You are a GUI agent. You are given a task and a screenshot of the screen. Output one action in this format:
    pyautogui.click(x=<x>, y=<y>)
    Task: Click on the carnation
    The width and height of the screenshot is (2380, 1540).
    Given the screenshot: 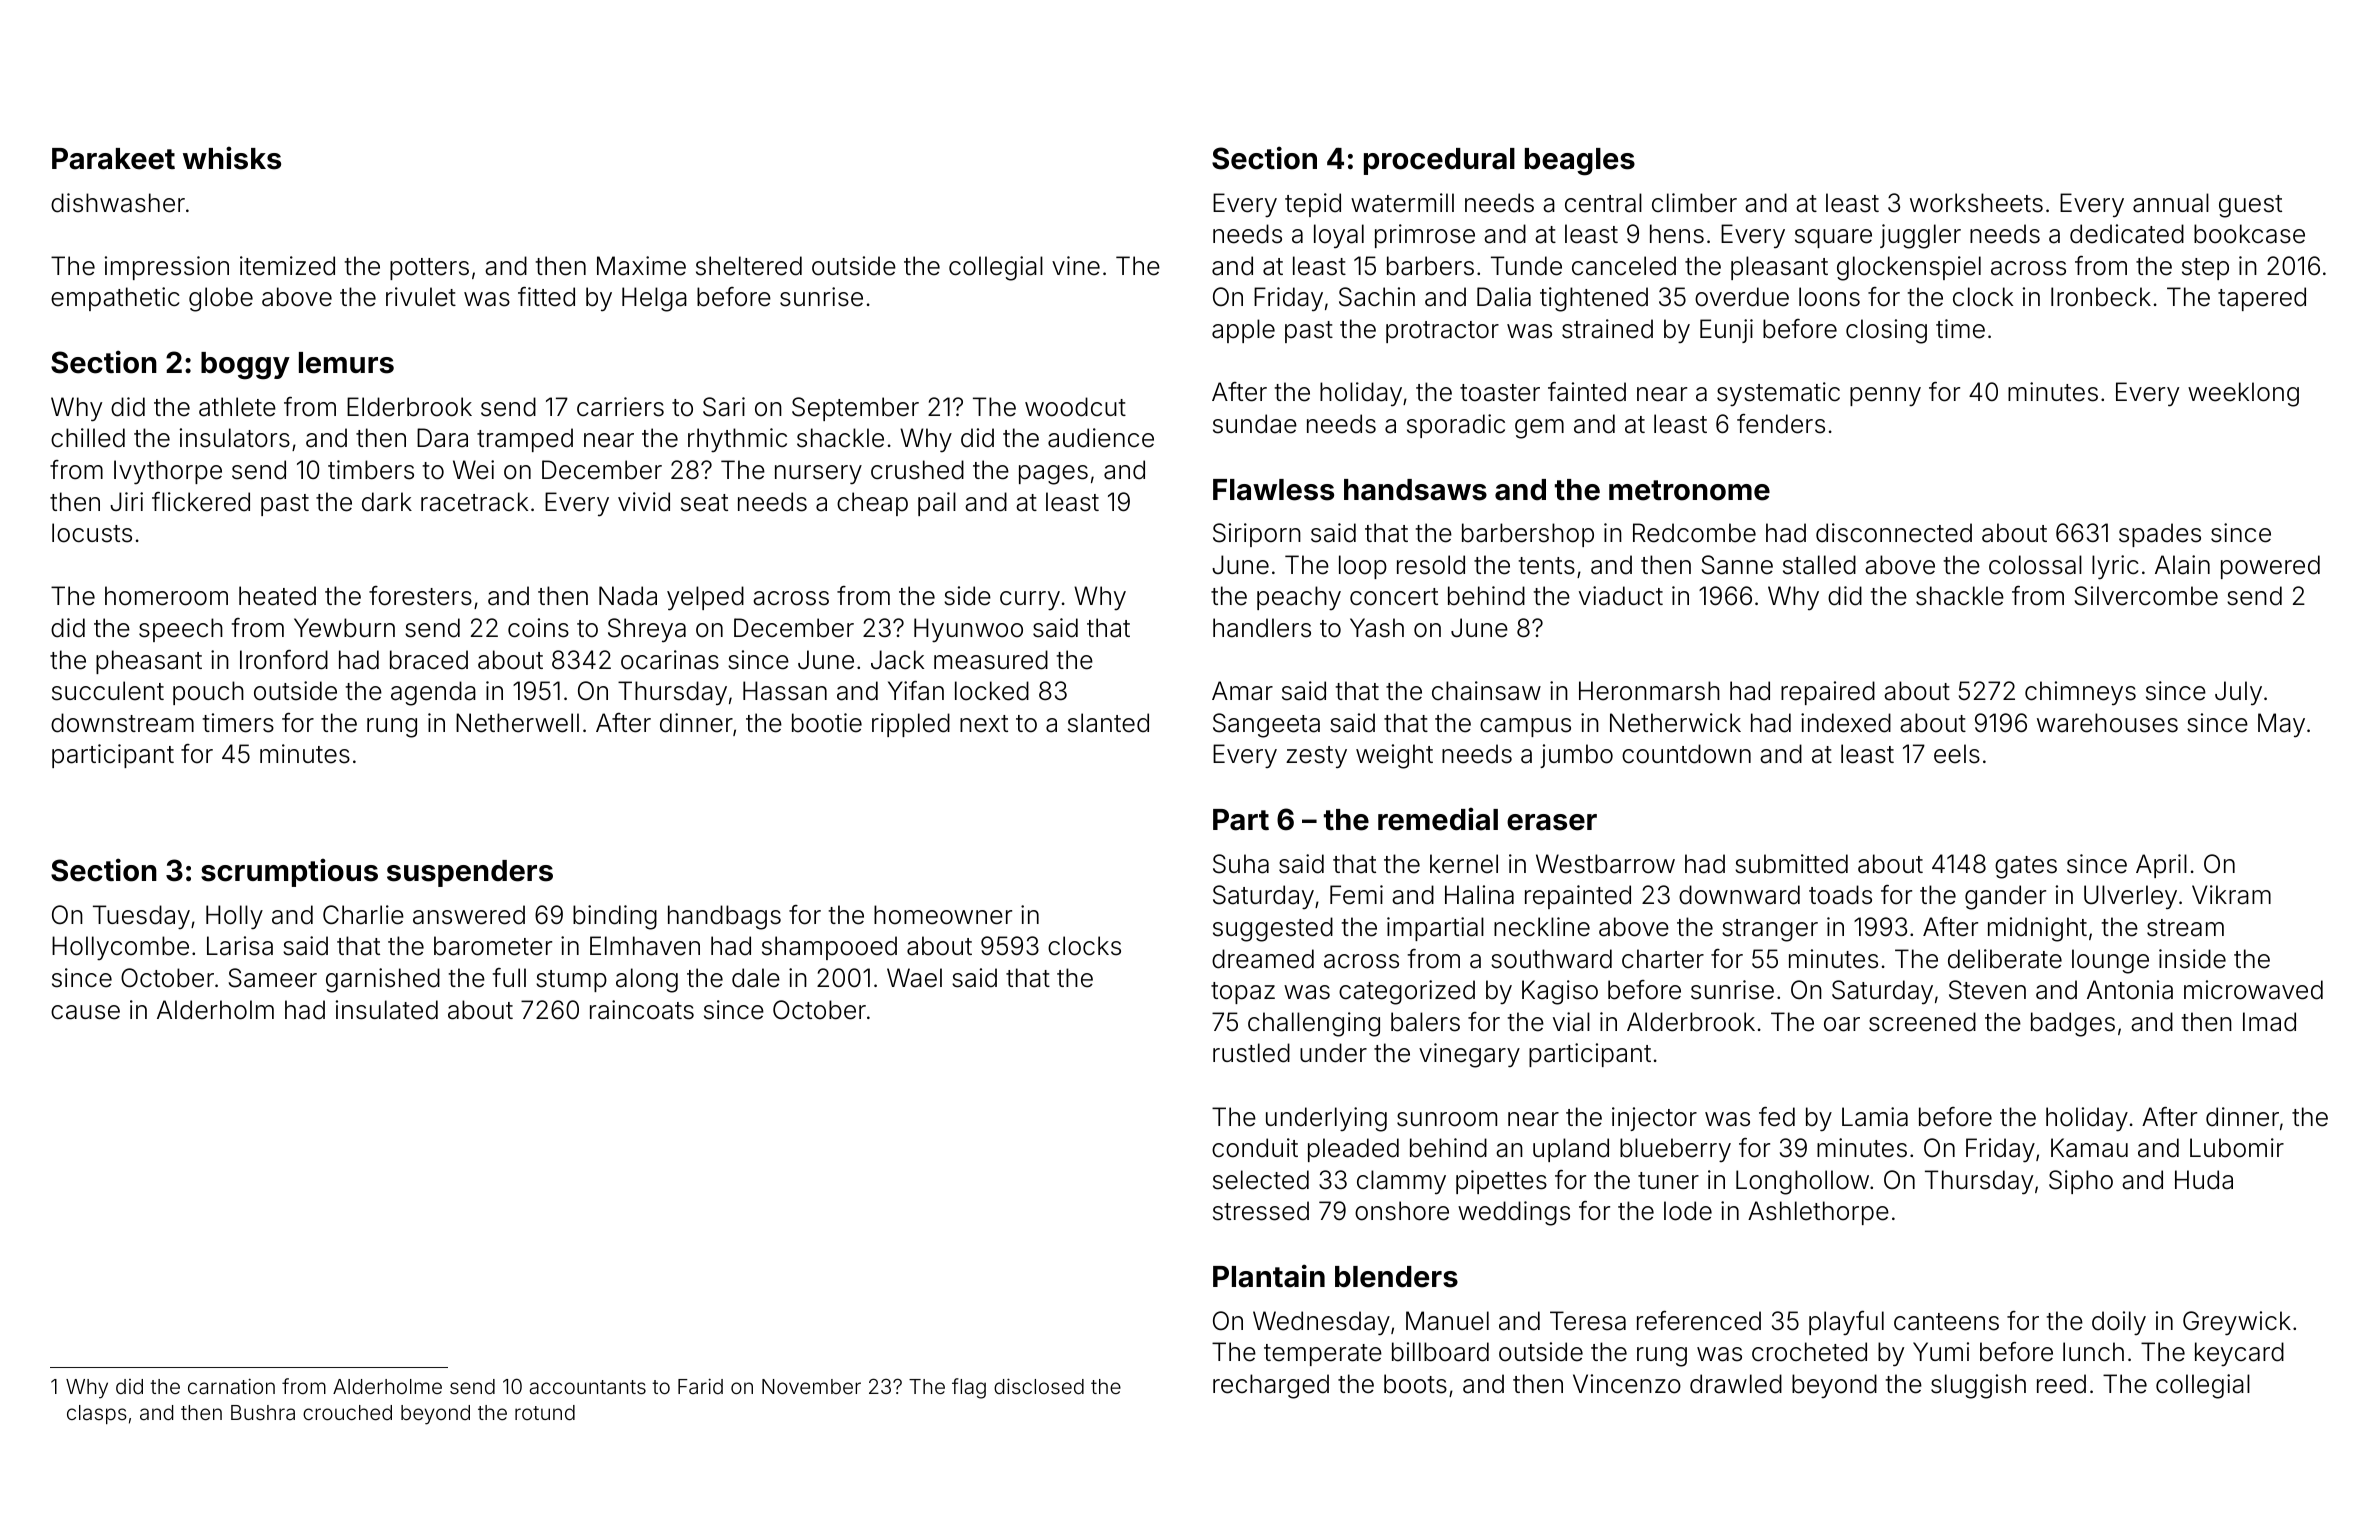 What is the action you would take?
    pyautogui.click(x=231, y=1386)
